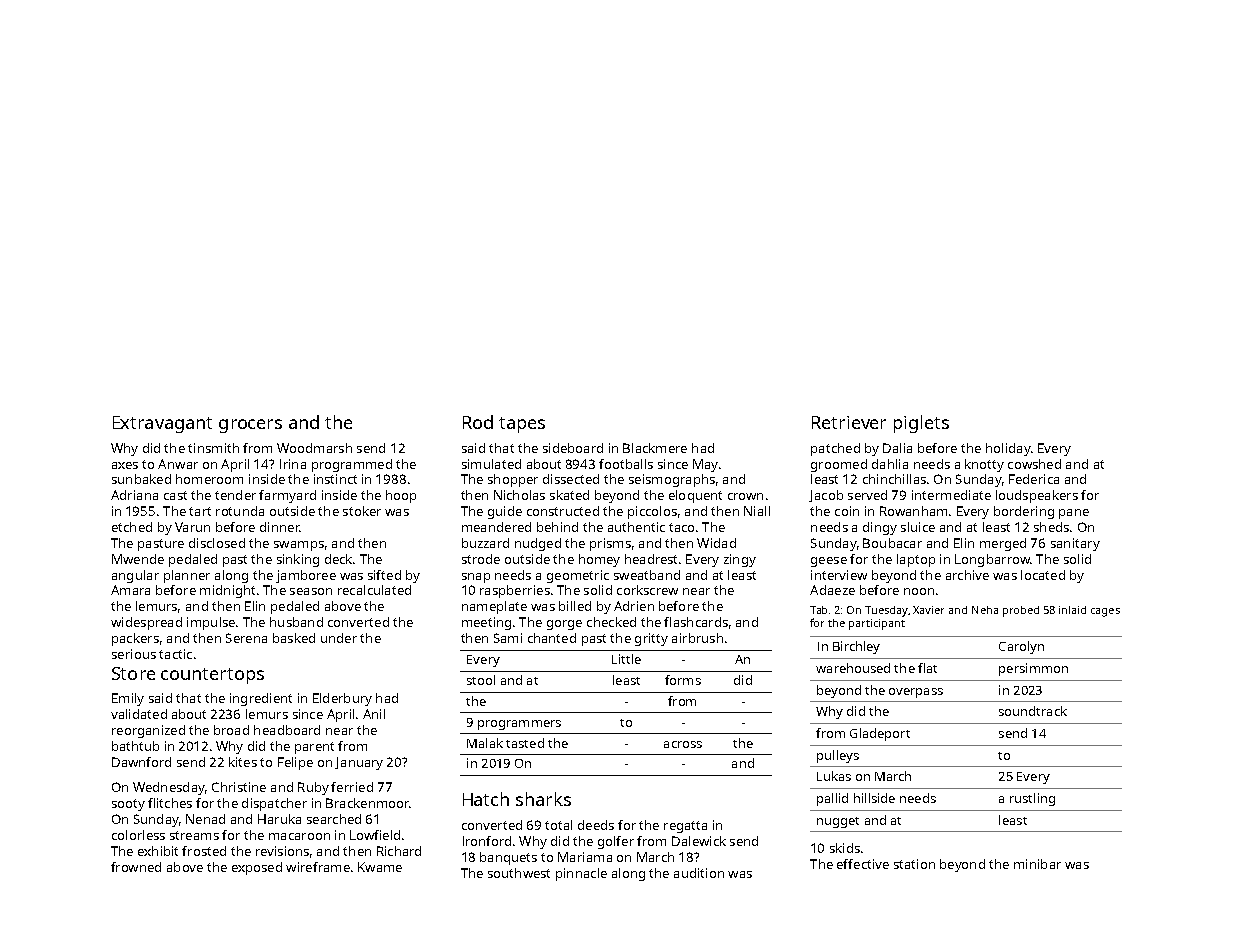  Describe the element at coordinates (338, 559) in the screenshot. I see `deck` at that location.
